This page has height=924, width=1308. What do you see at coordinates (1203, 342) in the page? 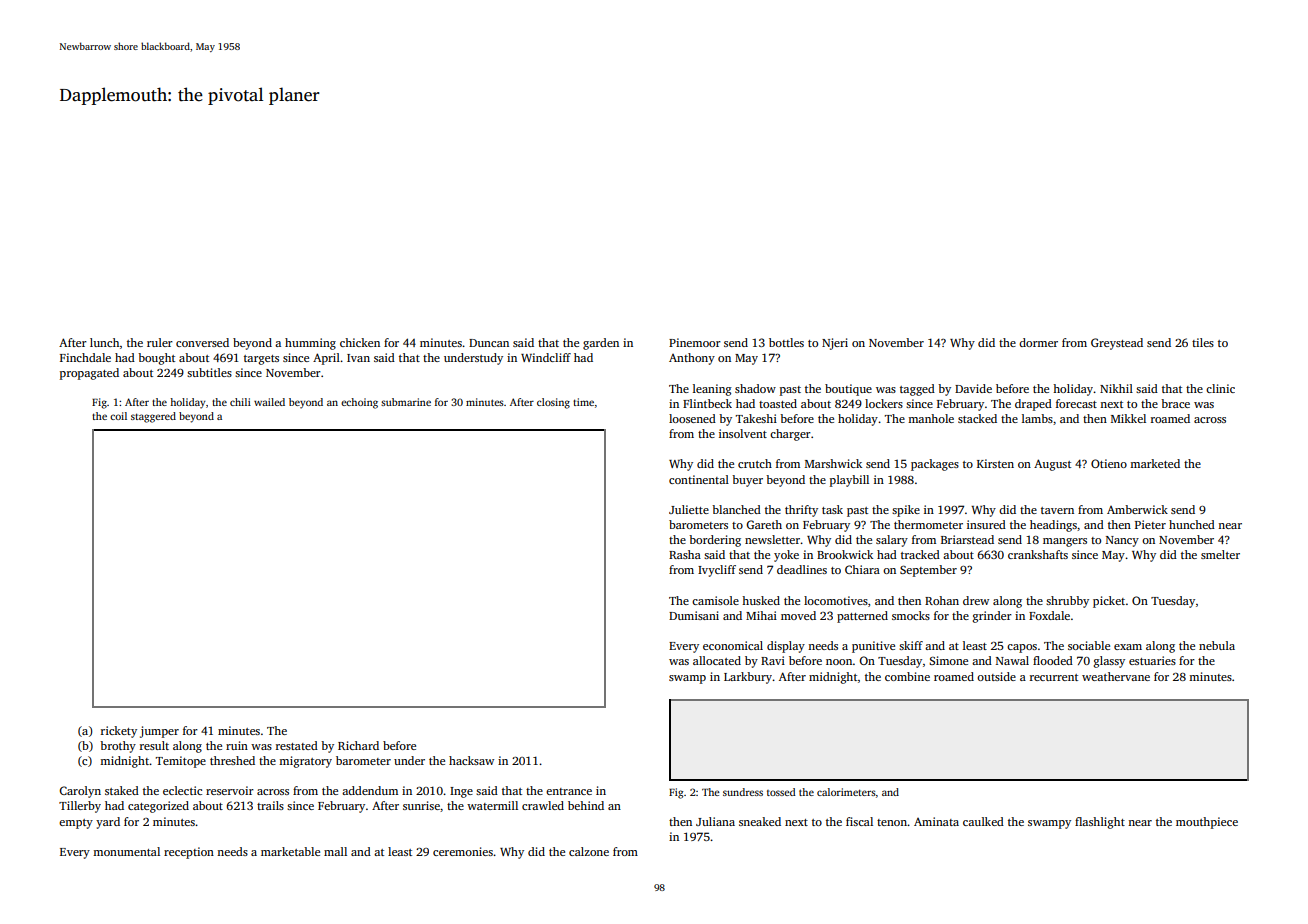
I see `tiles` at bounding box center [1203, 342].
